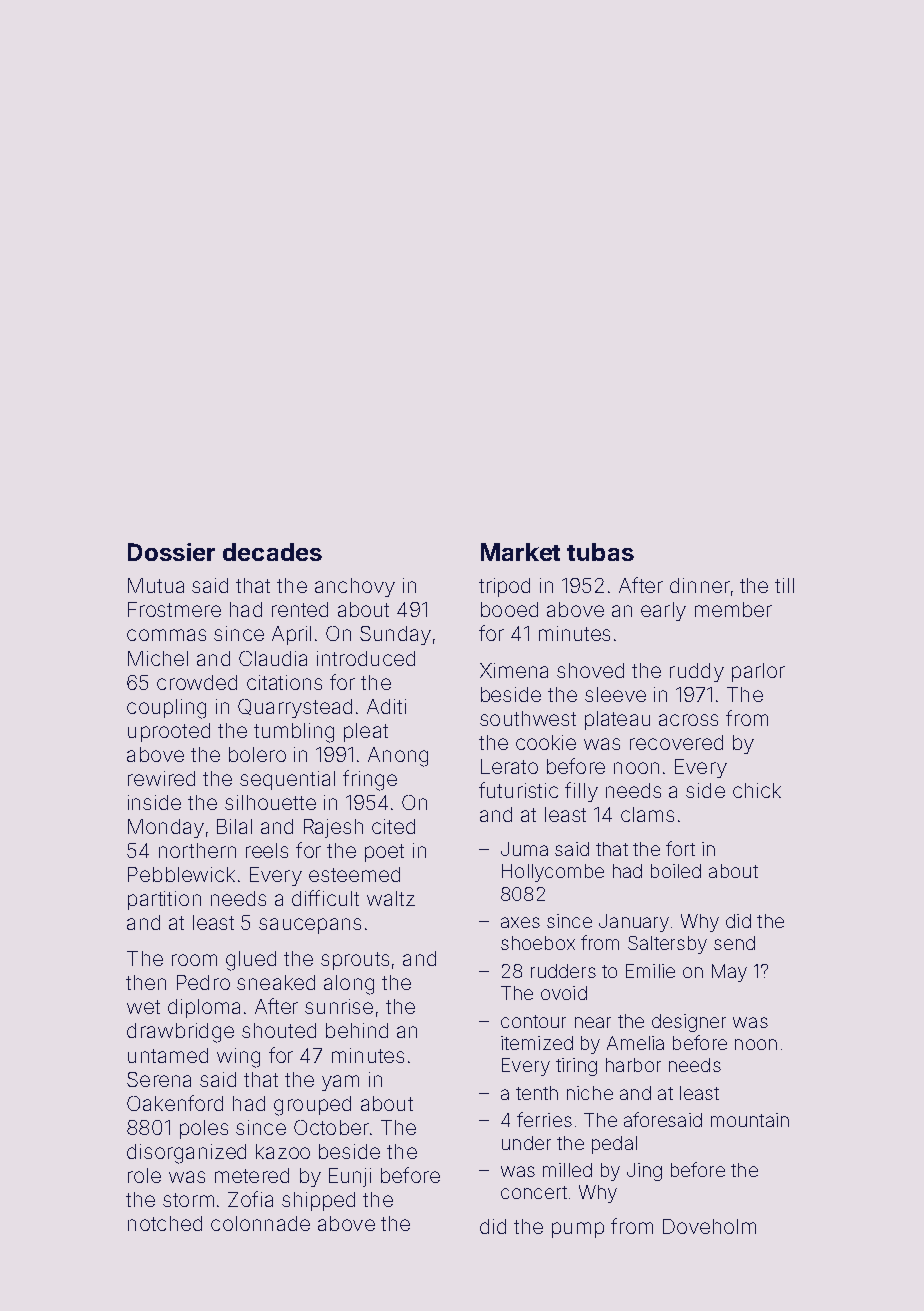 The width and height of the document is (924, 1311). Describe the element at coordinates (159, 1079) in the document. I see `Serena` at that location.
